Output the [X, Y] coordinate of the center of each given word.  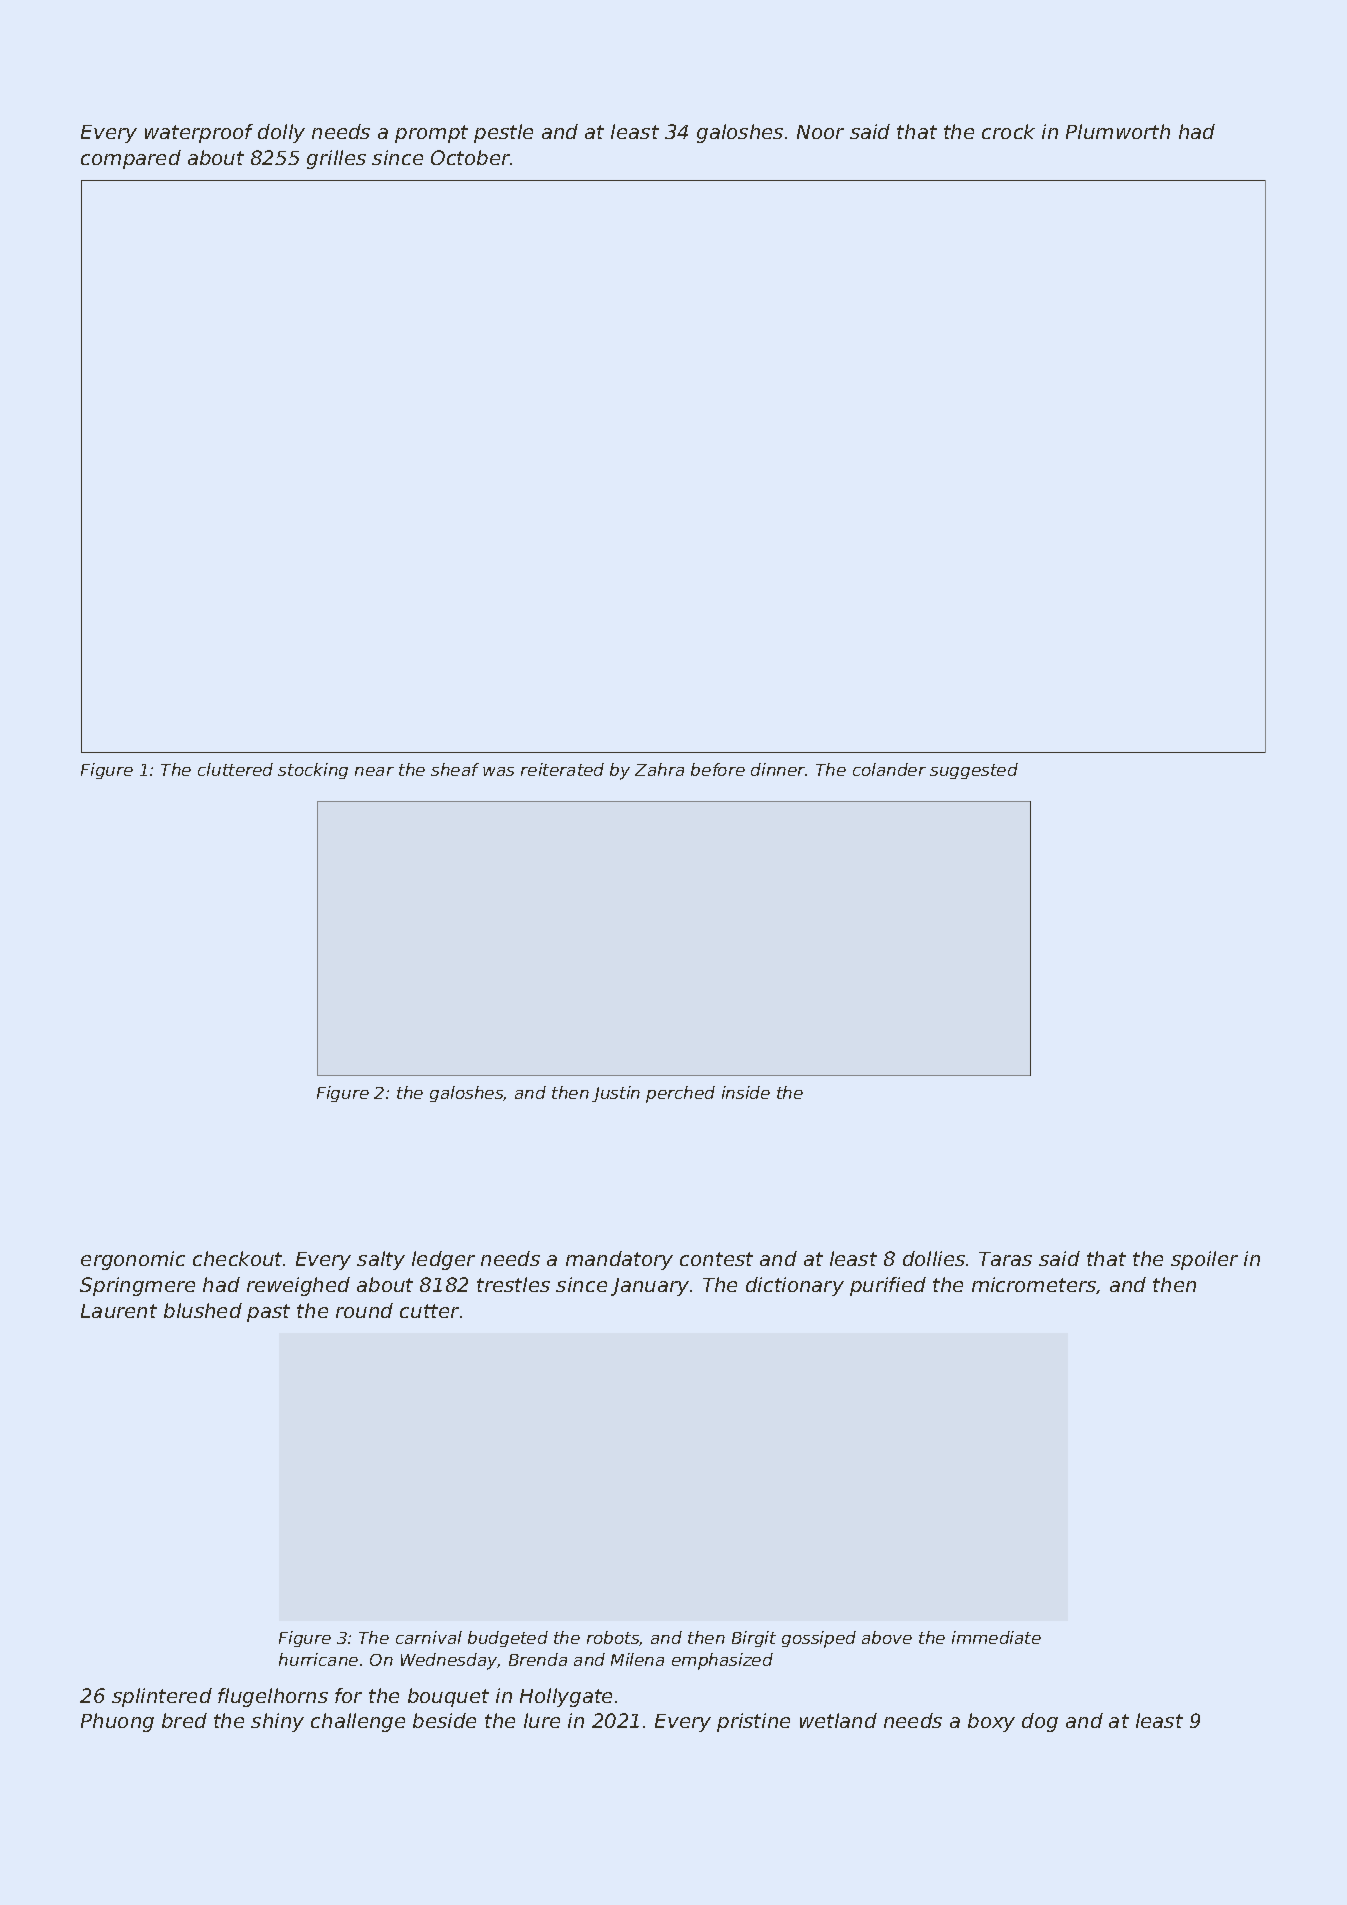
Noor [820, 132]
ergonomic [133, 1260]
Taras [1005, 1259]
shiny [277, 1722]
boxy [991, 1722]
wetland [838, 1720]
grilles [336, 159]
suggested [974, 771]
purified [888, 1286]
